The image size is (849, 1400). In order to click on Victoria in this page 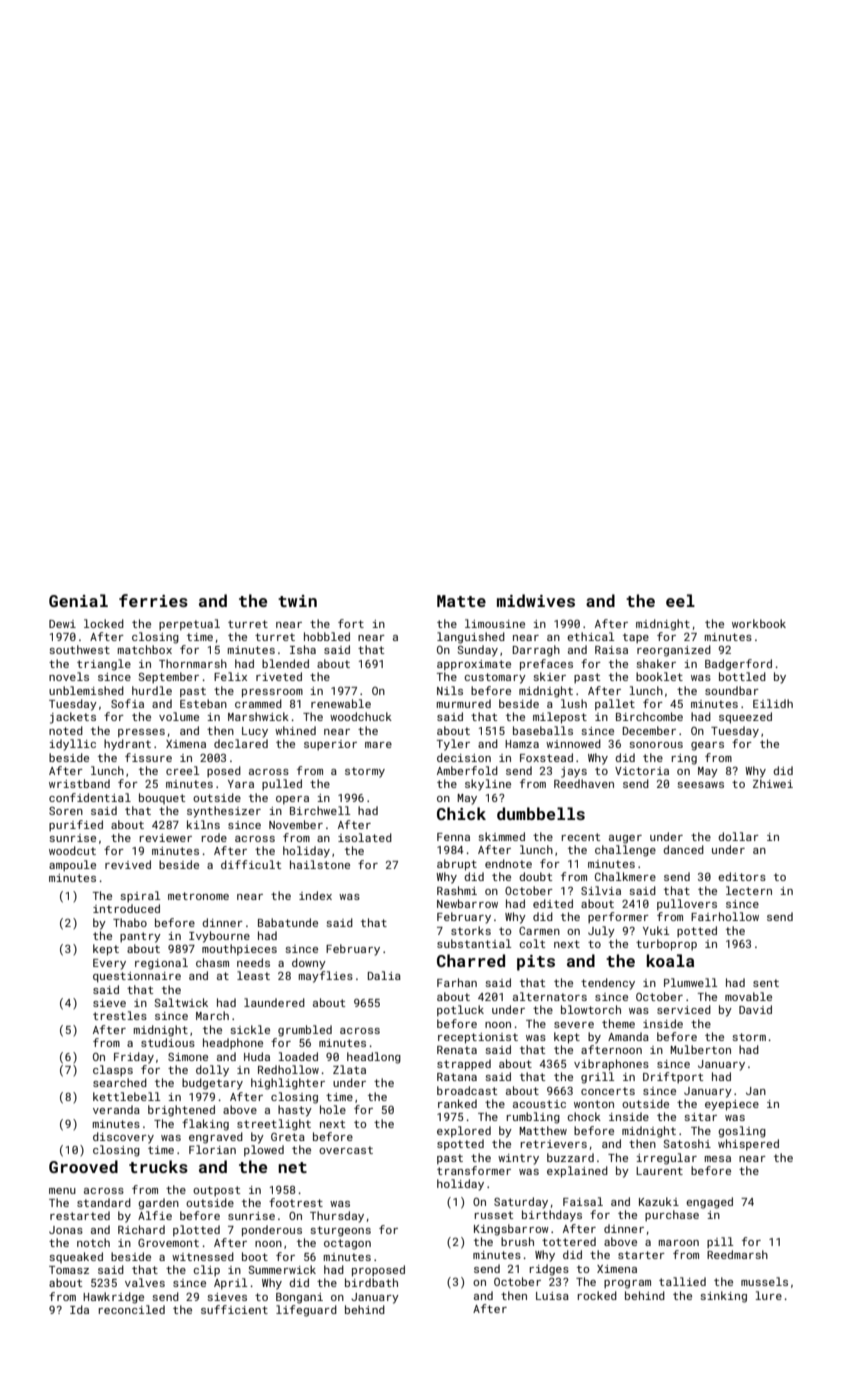, I will do `click(642, 771)`.
